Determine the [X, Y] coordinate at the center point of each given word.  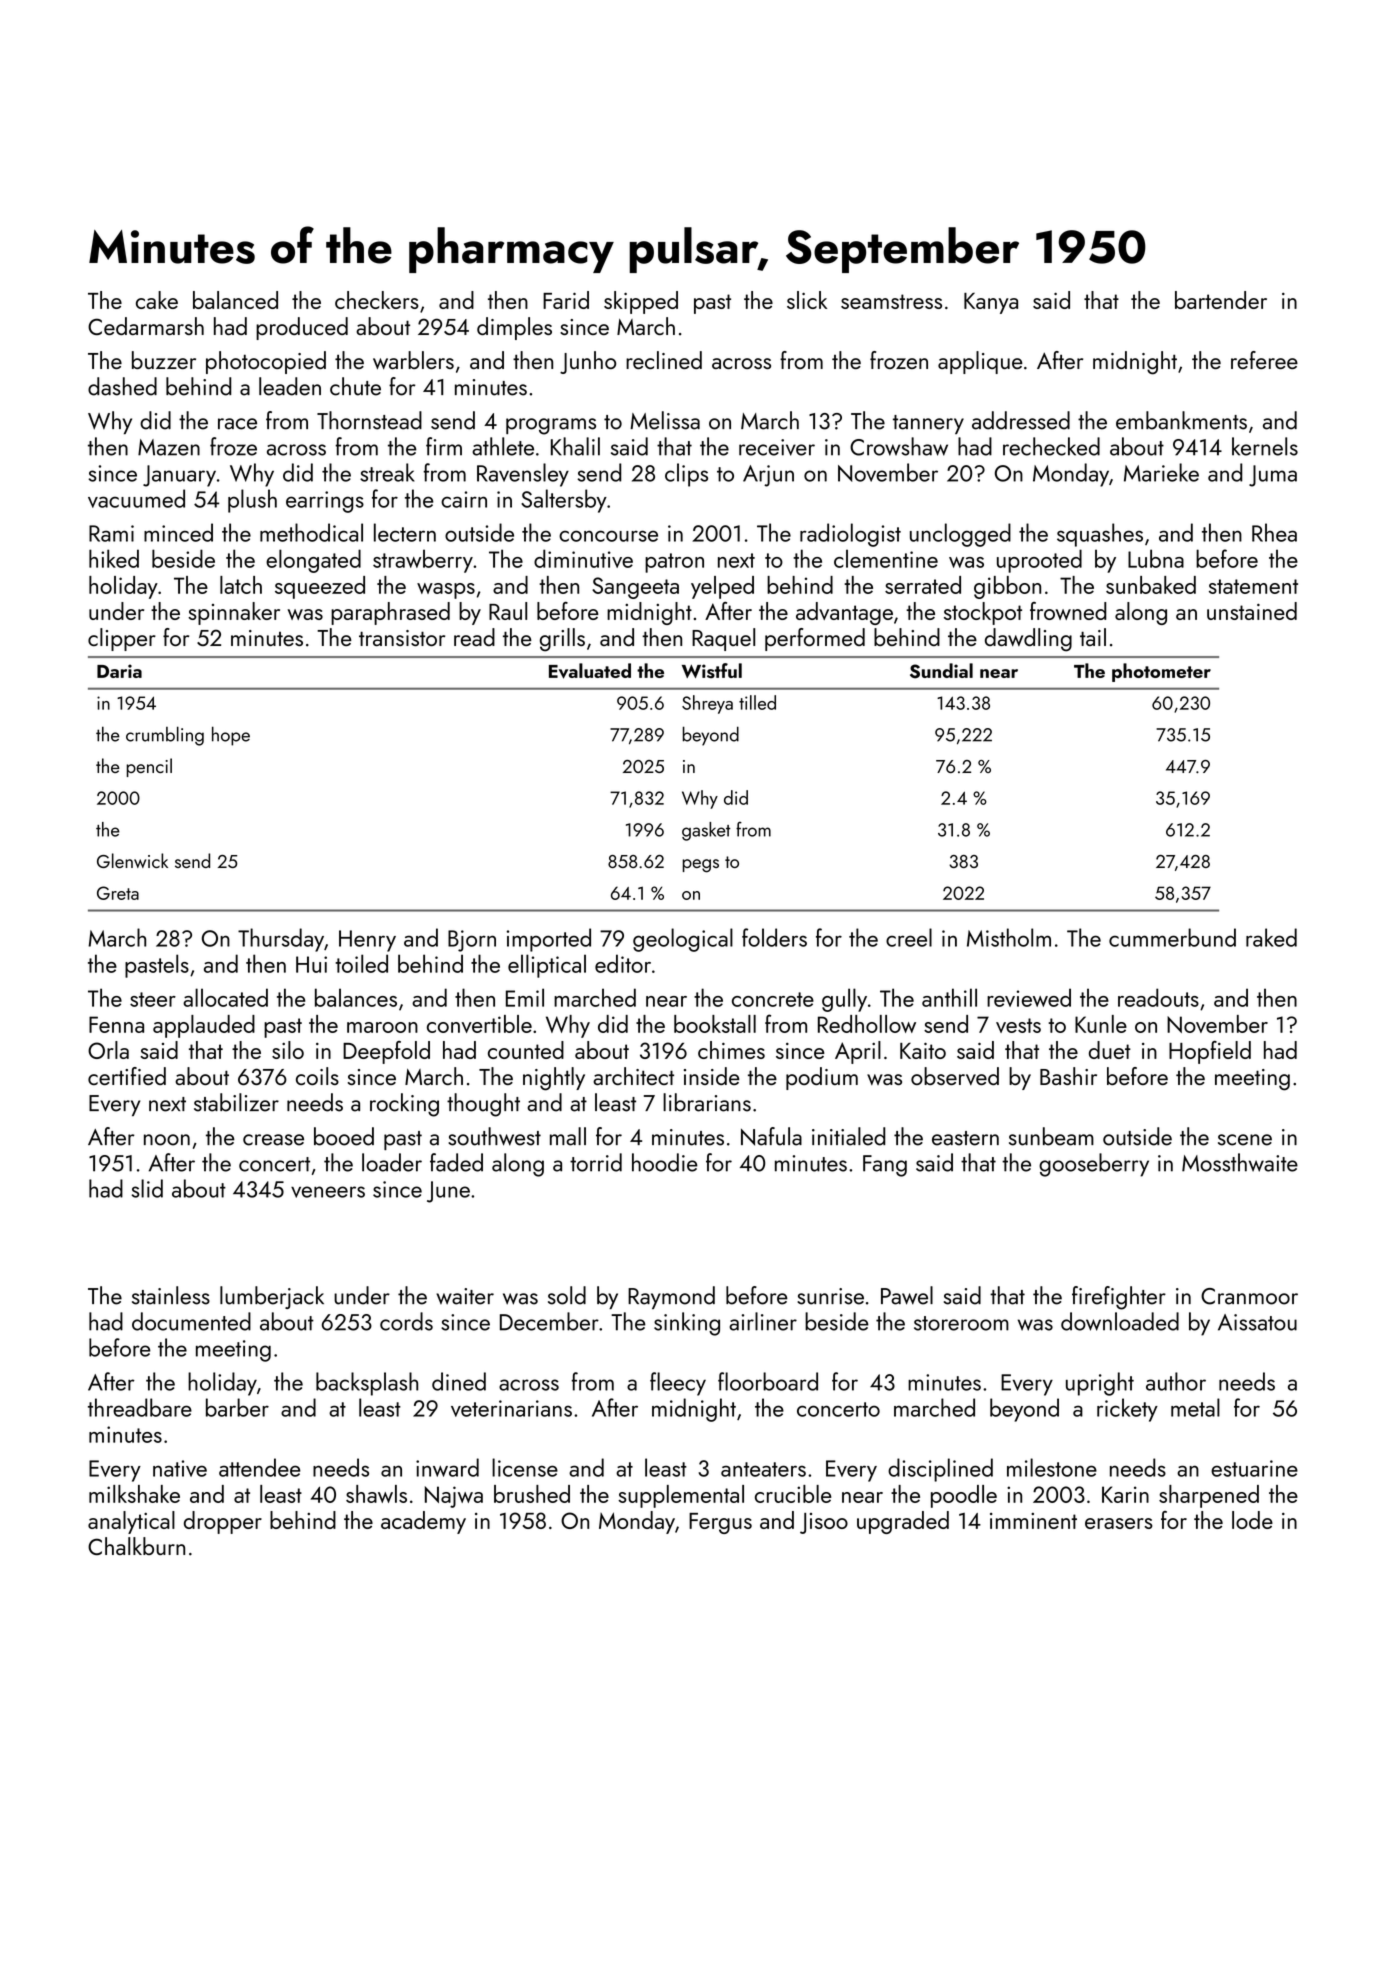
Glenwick [132, 860]
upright [1100, 1384]
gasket [706, 831]
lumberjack [272, 1297]
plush [252, 501]
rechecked [1051, 446]
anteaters [763, 1469]
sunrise [830, 1296]
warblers [413, 360]
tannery [928, 424]
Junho [588, 362]
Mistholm [1009, 937]
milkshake [134, 1494]
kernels [1265, 446]
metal [1195, 1407]
